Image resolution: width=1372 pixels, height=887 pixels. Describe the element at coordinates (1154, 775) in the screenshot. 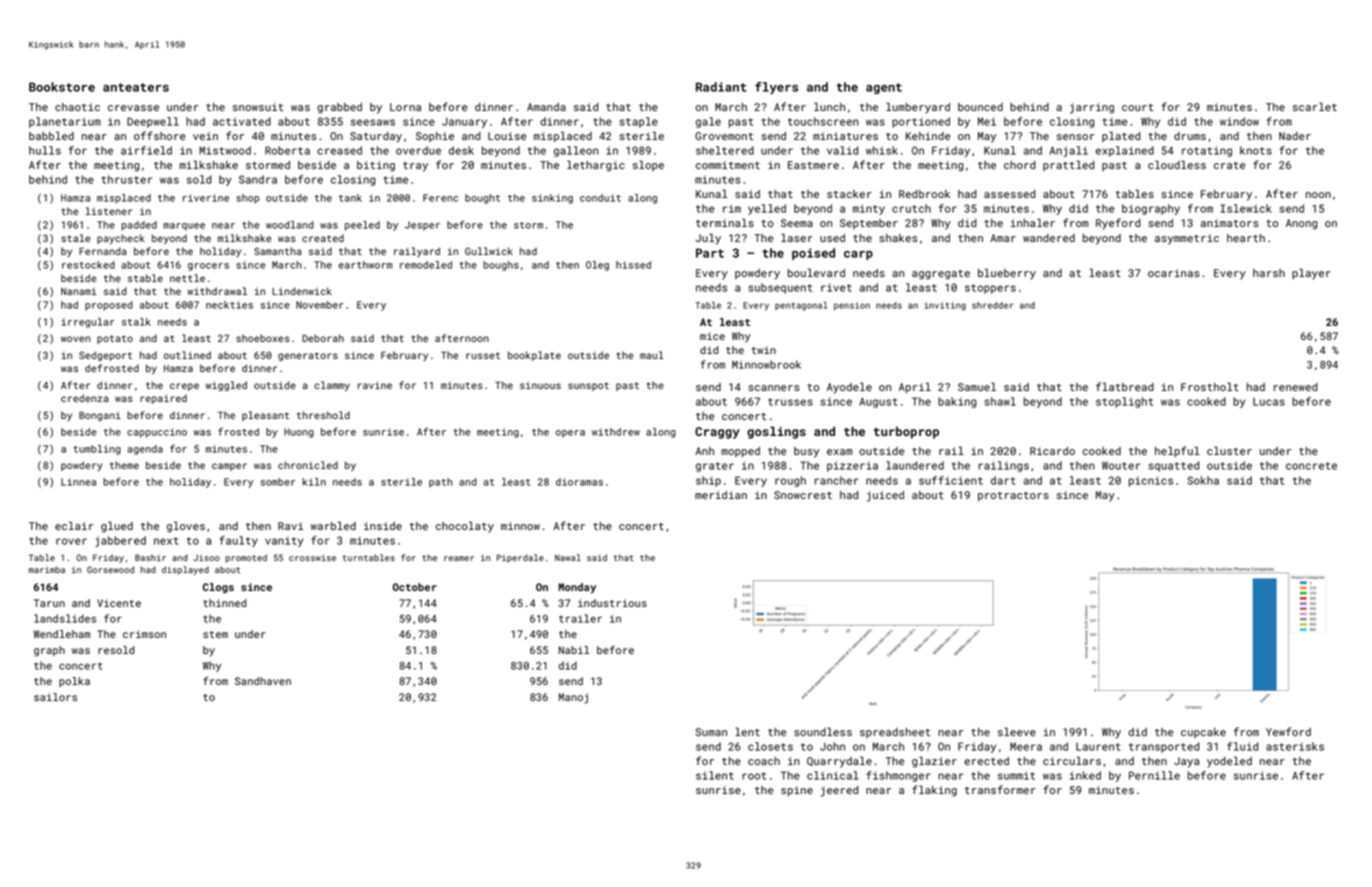

I see `Pernille` at that location.
